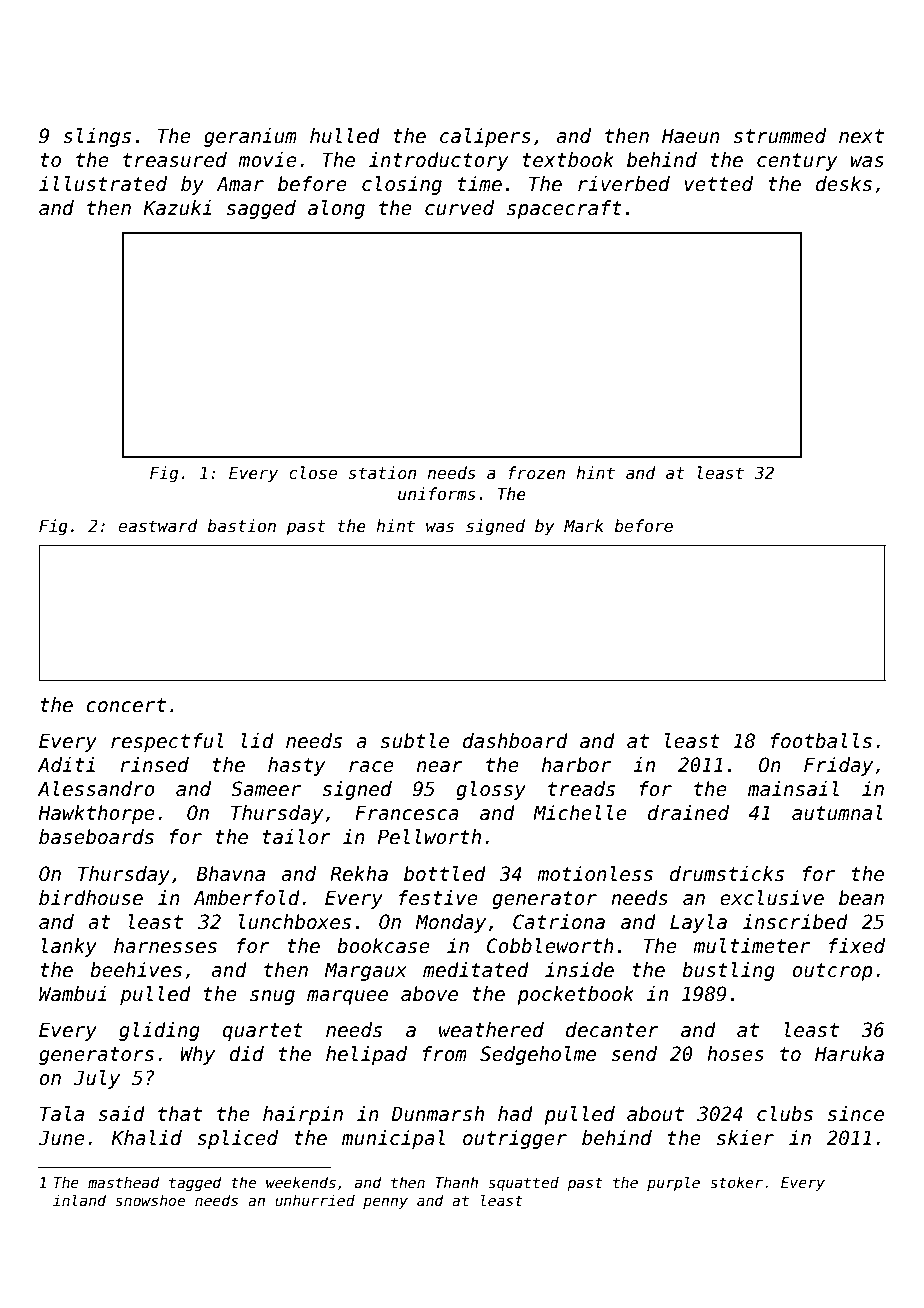  What do you see at coordinates (437, 494) in the screenshot?
I see `uniforms` at bounding box center [437, 494].
